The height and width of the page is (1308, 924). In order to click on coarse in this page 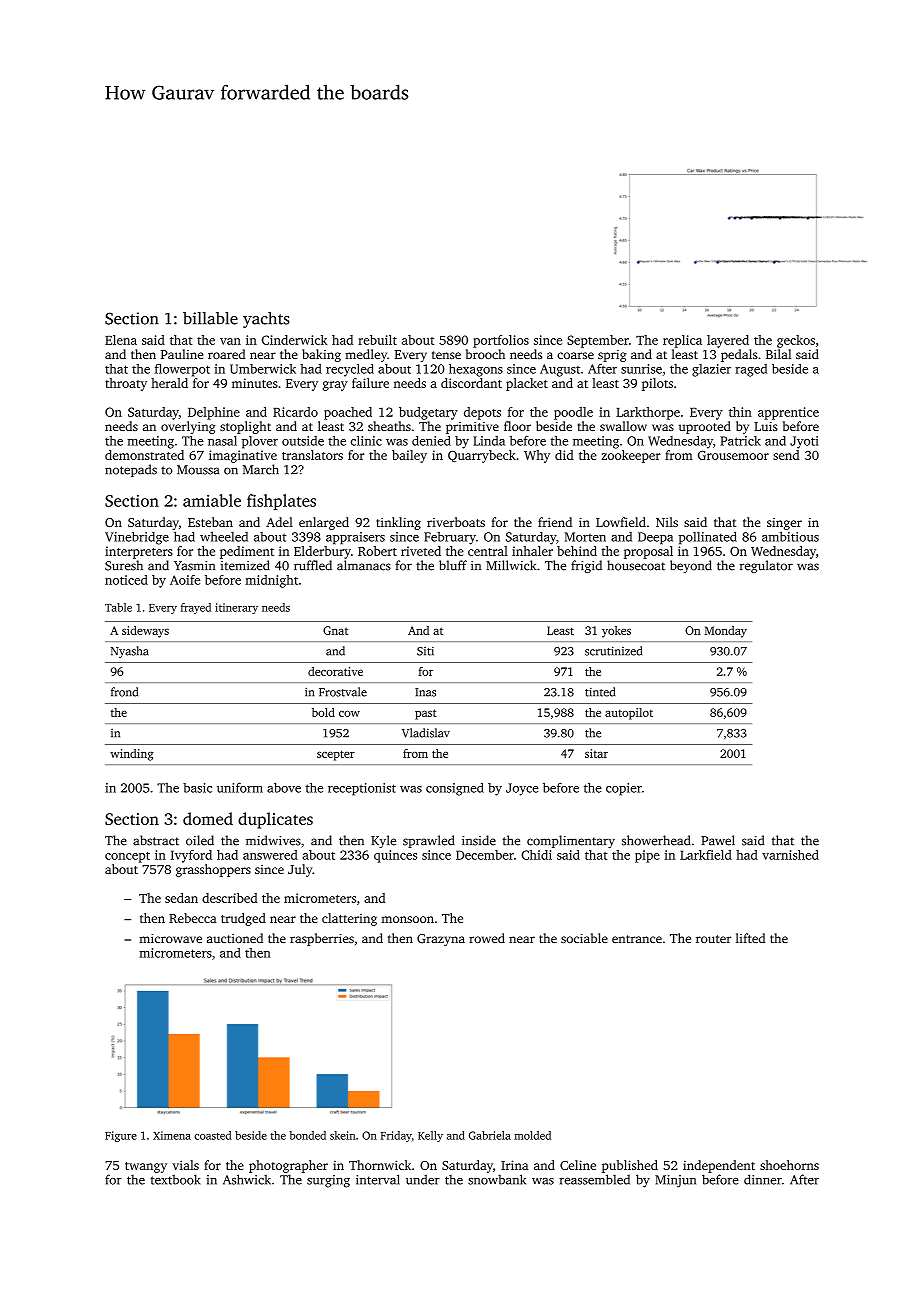, I will do `click(575, 355)`.
